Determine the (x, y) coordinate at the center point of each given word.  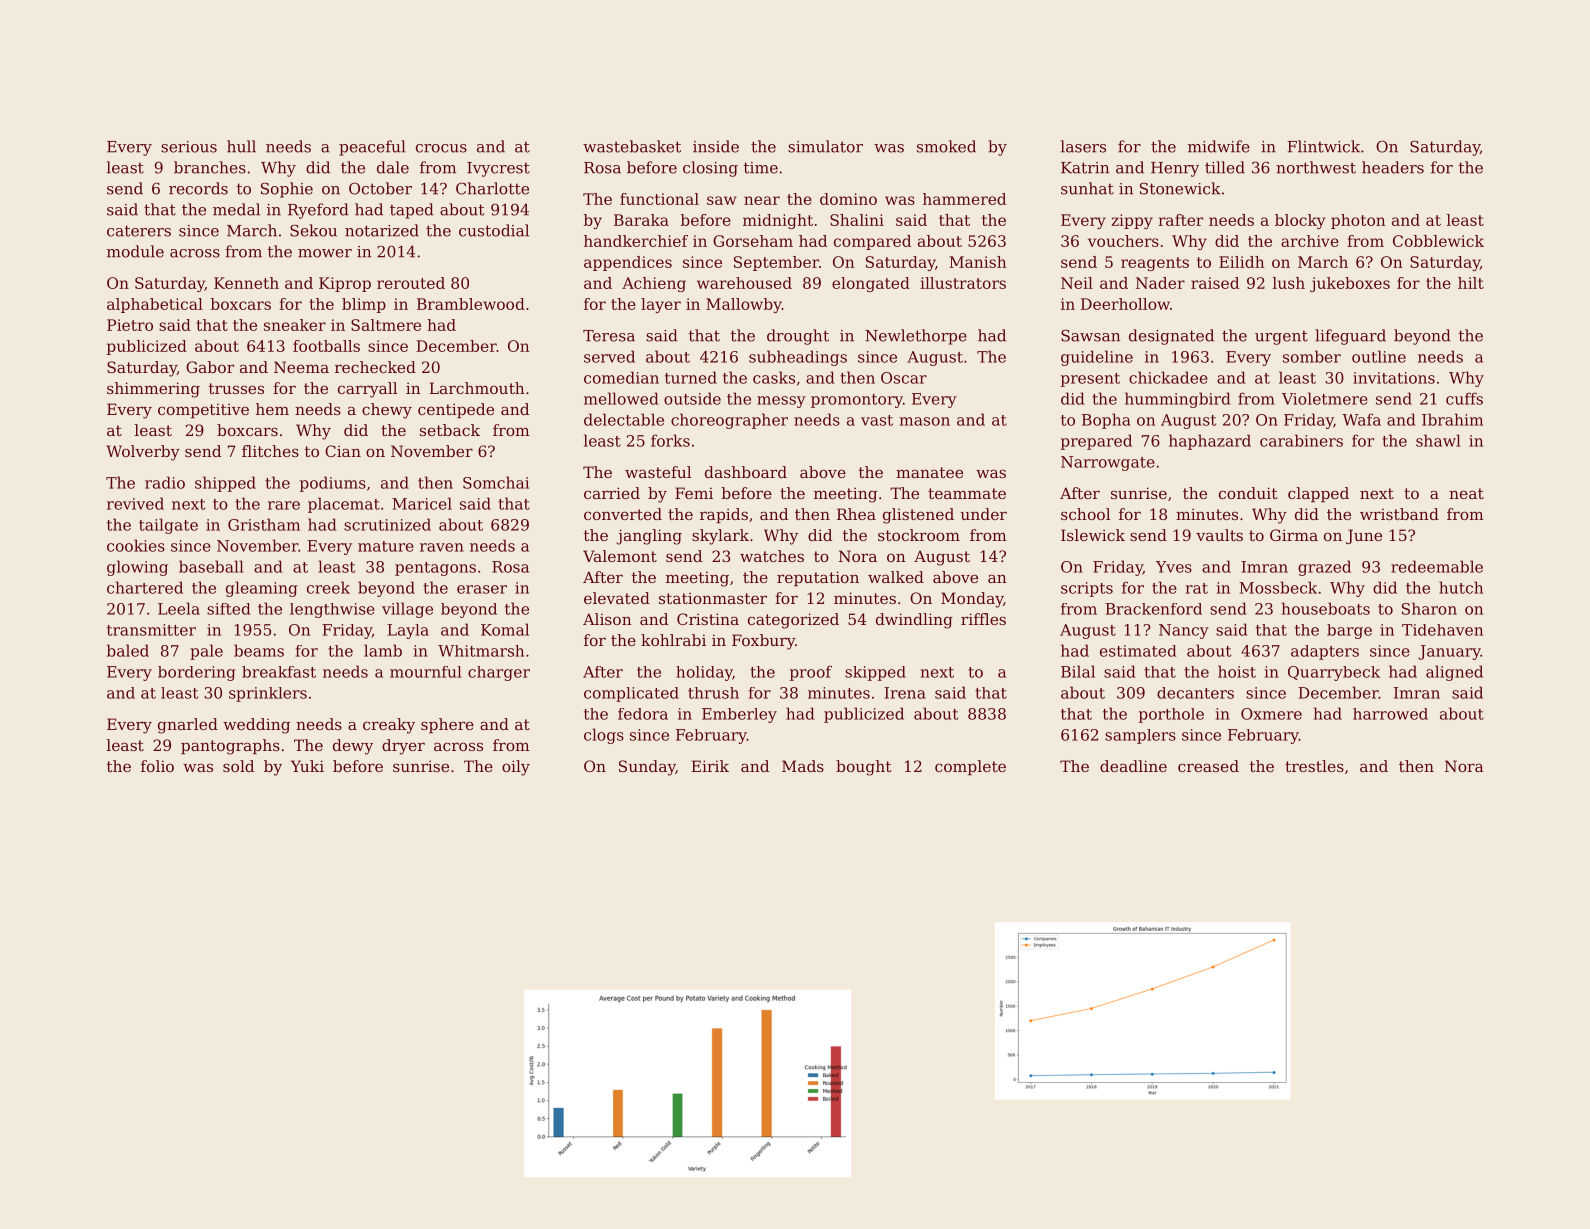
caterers (139, 231)
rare (284, 505)
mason (924, 421)
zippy (1132, 221)
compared (872, 242)
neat (1466, 493)
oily (516, 768)
